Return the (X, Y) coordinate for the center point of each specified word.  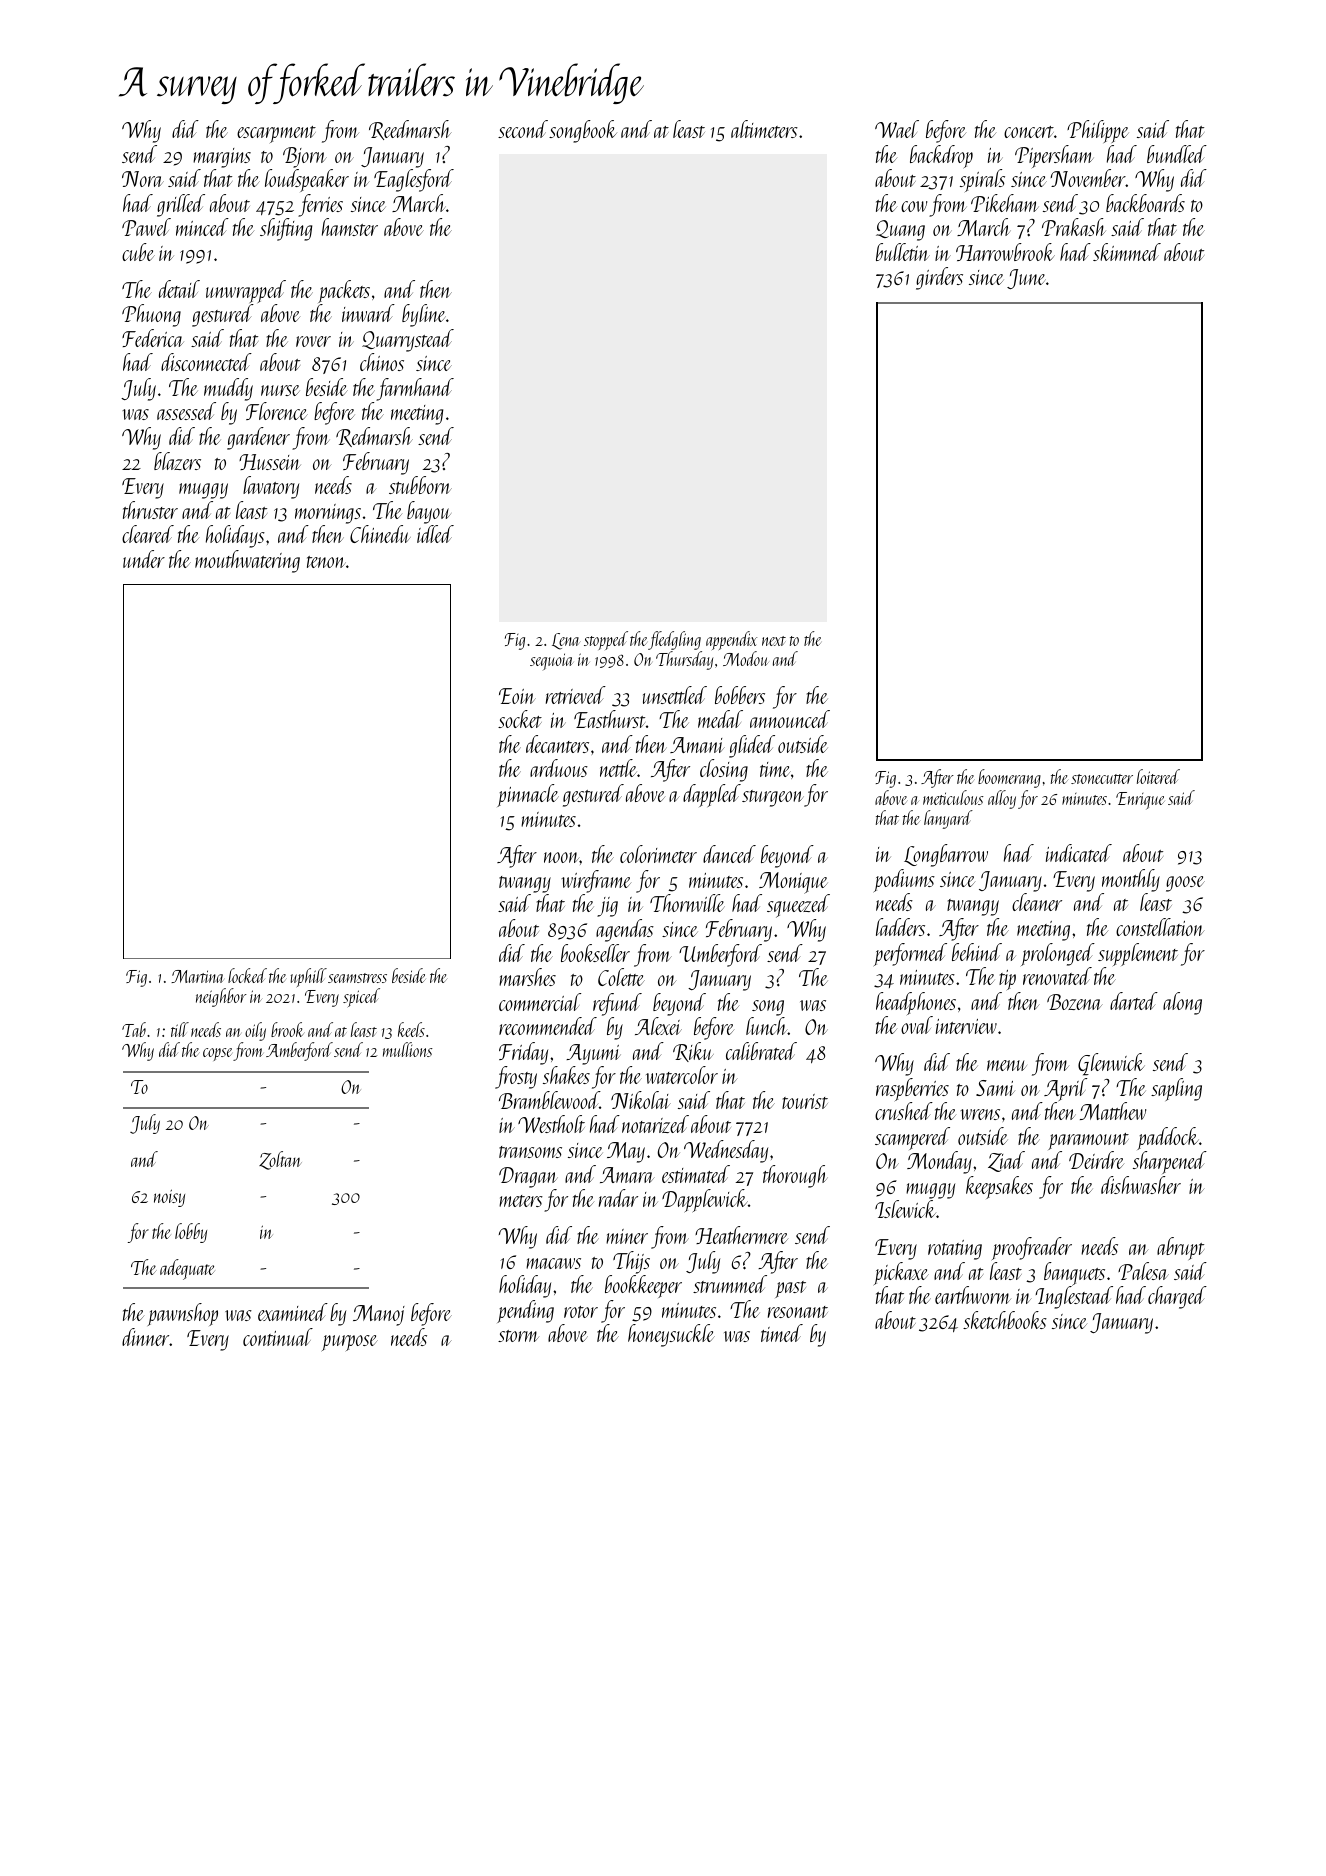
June (1026, 279)
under (144, 559)
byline (424, 315)
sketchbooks (1005, 1320)
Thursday (684, 660)
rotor (581, 1312)
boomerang (1009, 778)
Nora (143, 179)
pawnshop (183, 1314)
